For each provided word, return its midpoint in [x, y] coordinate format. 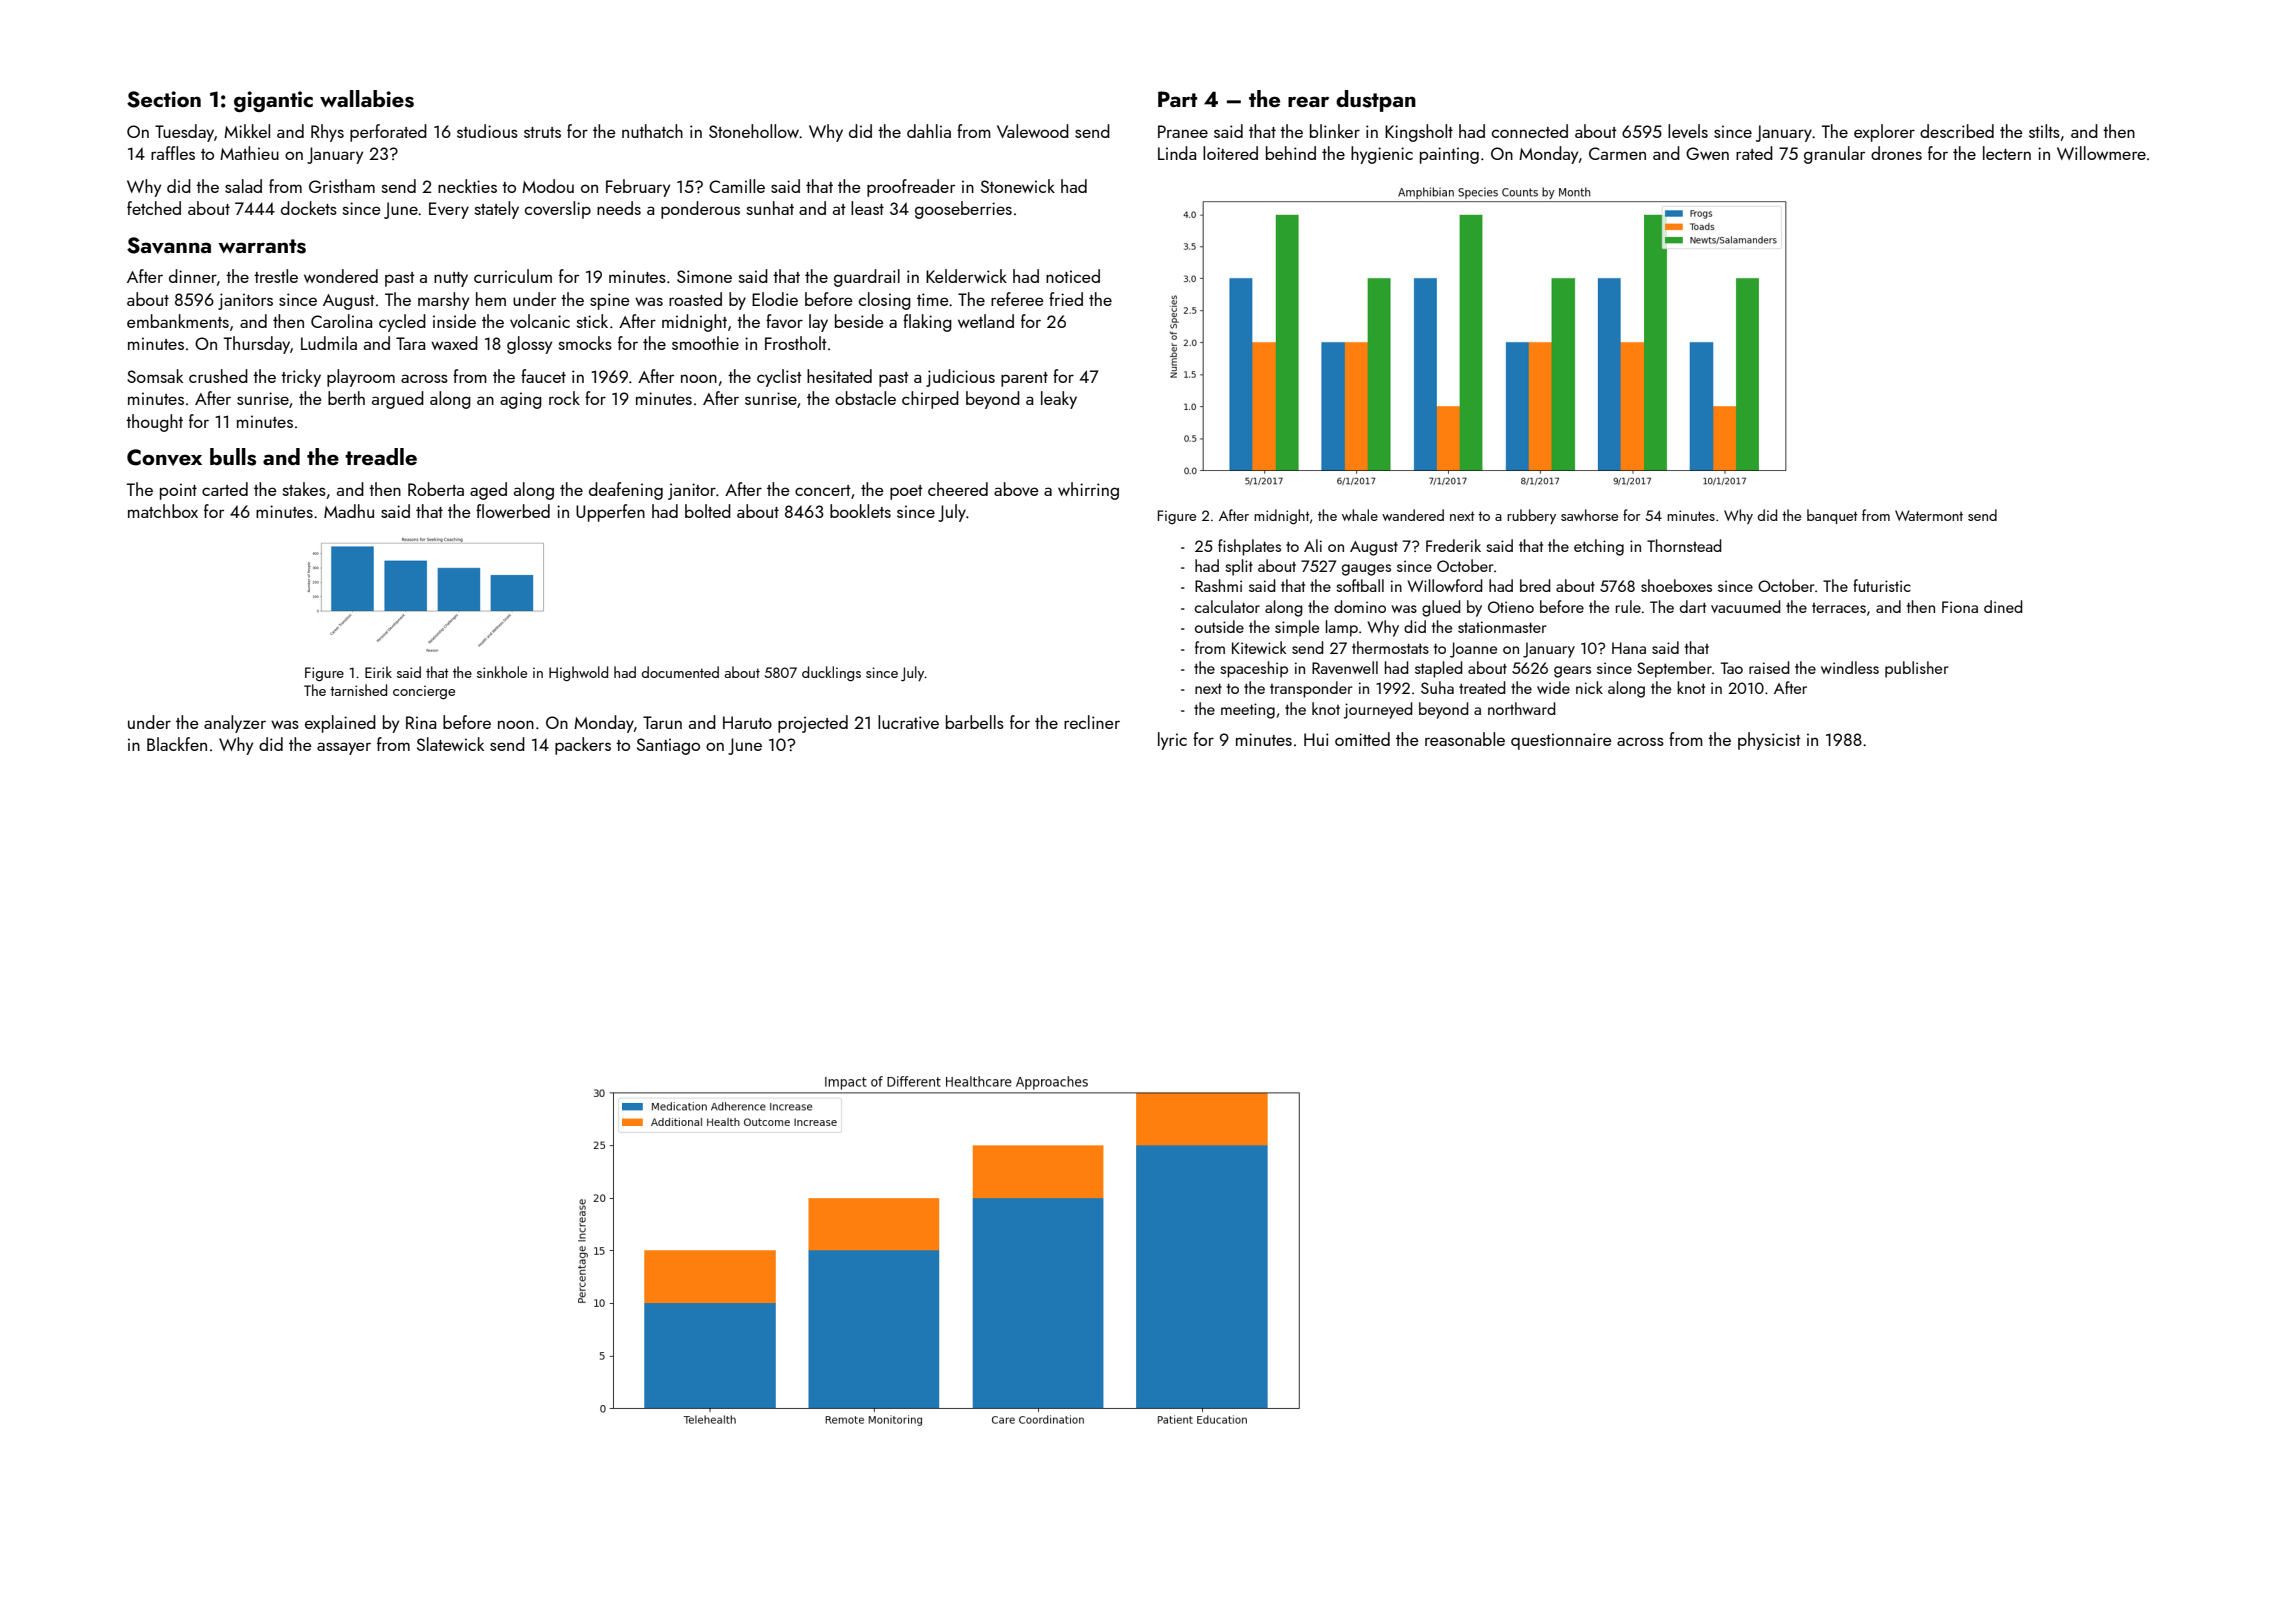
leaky [1059, 400]
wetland [986, 321]
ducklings [831, 674]
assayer [344, 748]
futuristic [1882, 585]
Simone [704, 276]
